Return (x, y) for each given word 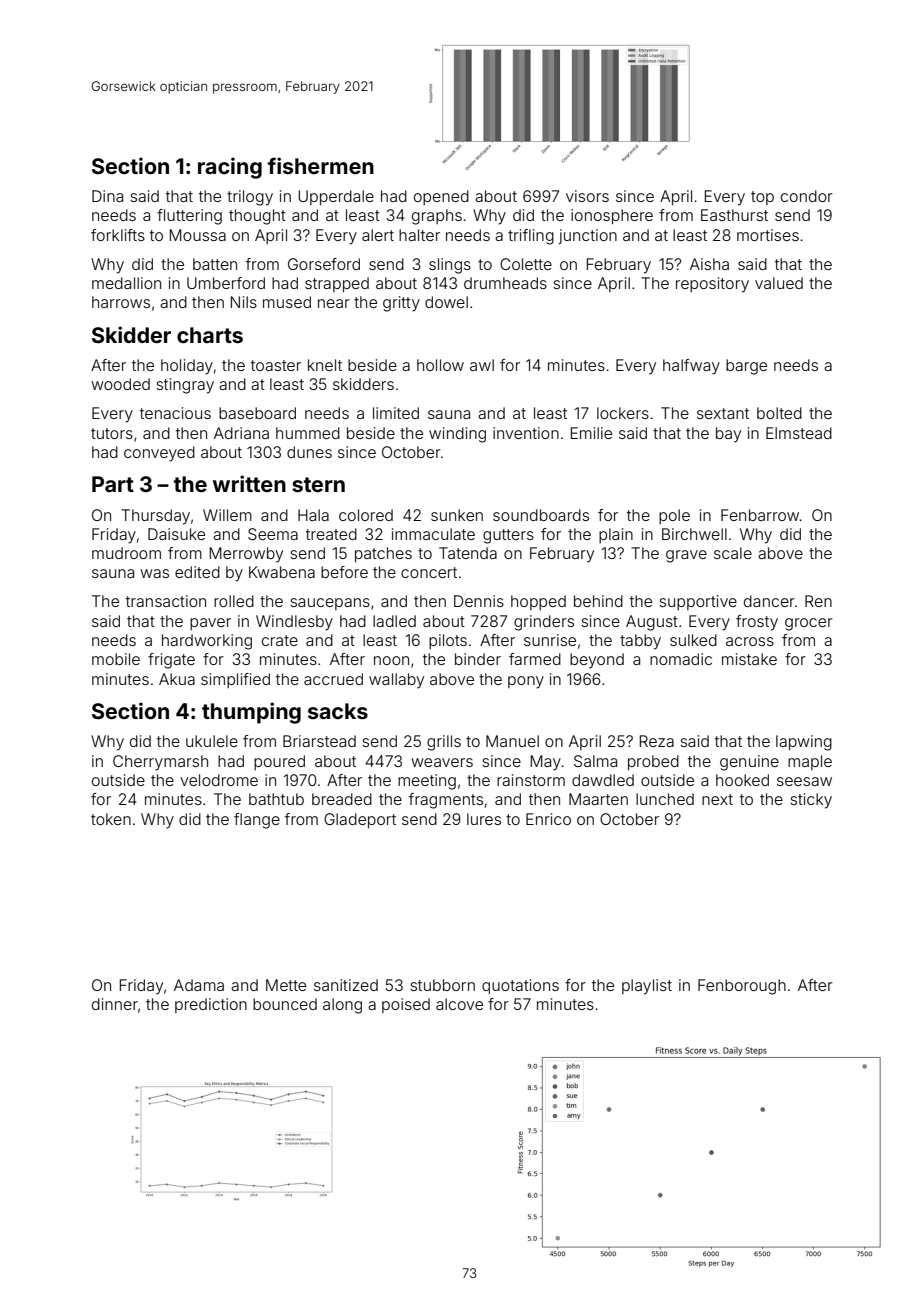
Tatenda (468, 553)
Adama (199, 985)
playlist (647, 987)
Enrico (548, 819)
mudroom (126, 553)
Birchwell (694, 534)
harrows (121, 302)
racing (230, 168)
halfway (691, 367)
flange (257, 821)
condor (807, 196)
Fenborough (742, 987)
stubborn (442, 985)
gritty (401, 304)
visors (587, 196)
